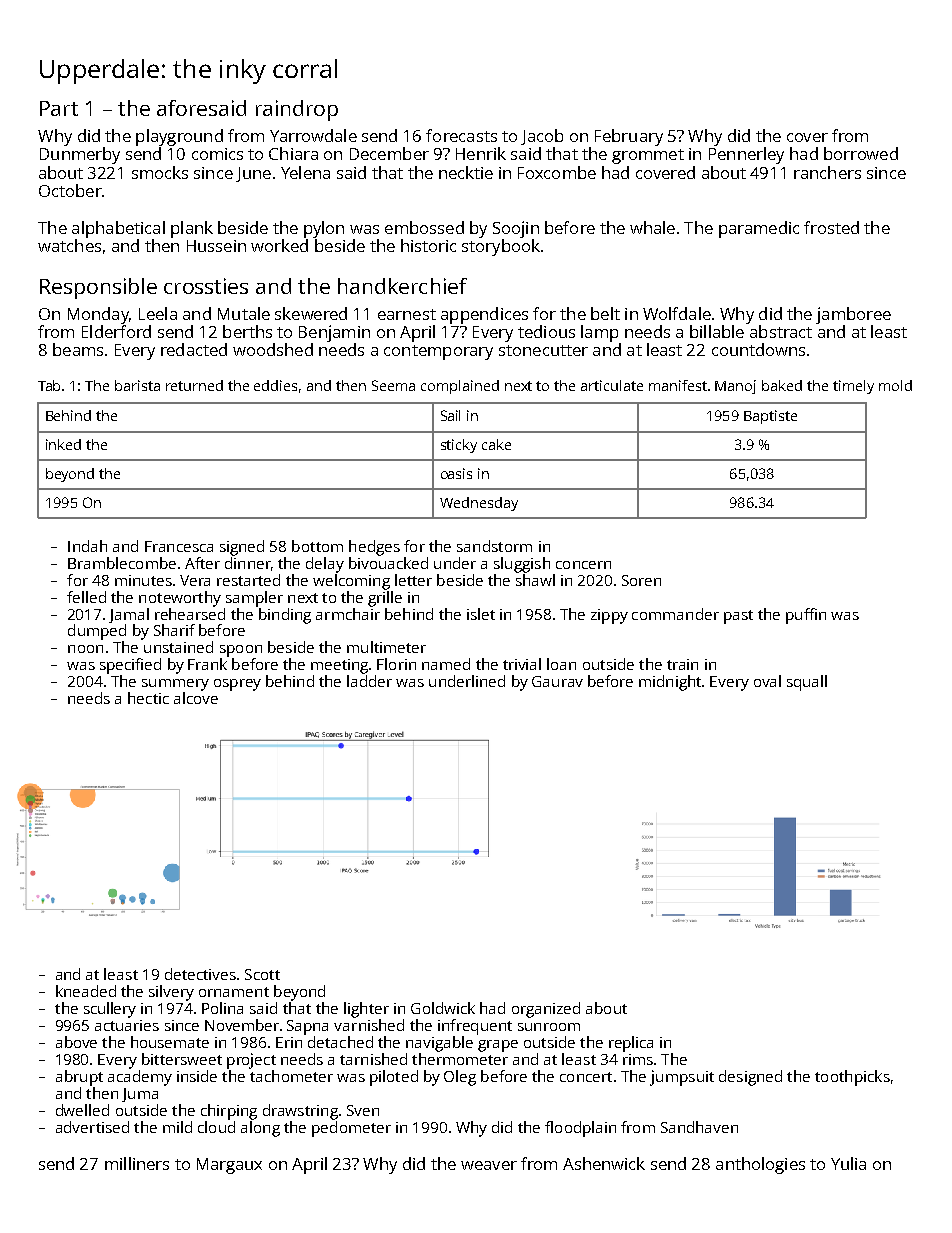 The width and height of the page is (952, 1233). I want to click on Margaux, so click(229, 1166).
